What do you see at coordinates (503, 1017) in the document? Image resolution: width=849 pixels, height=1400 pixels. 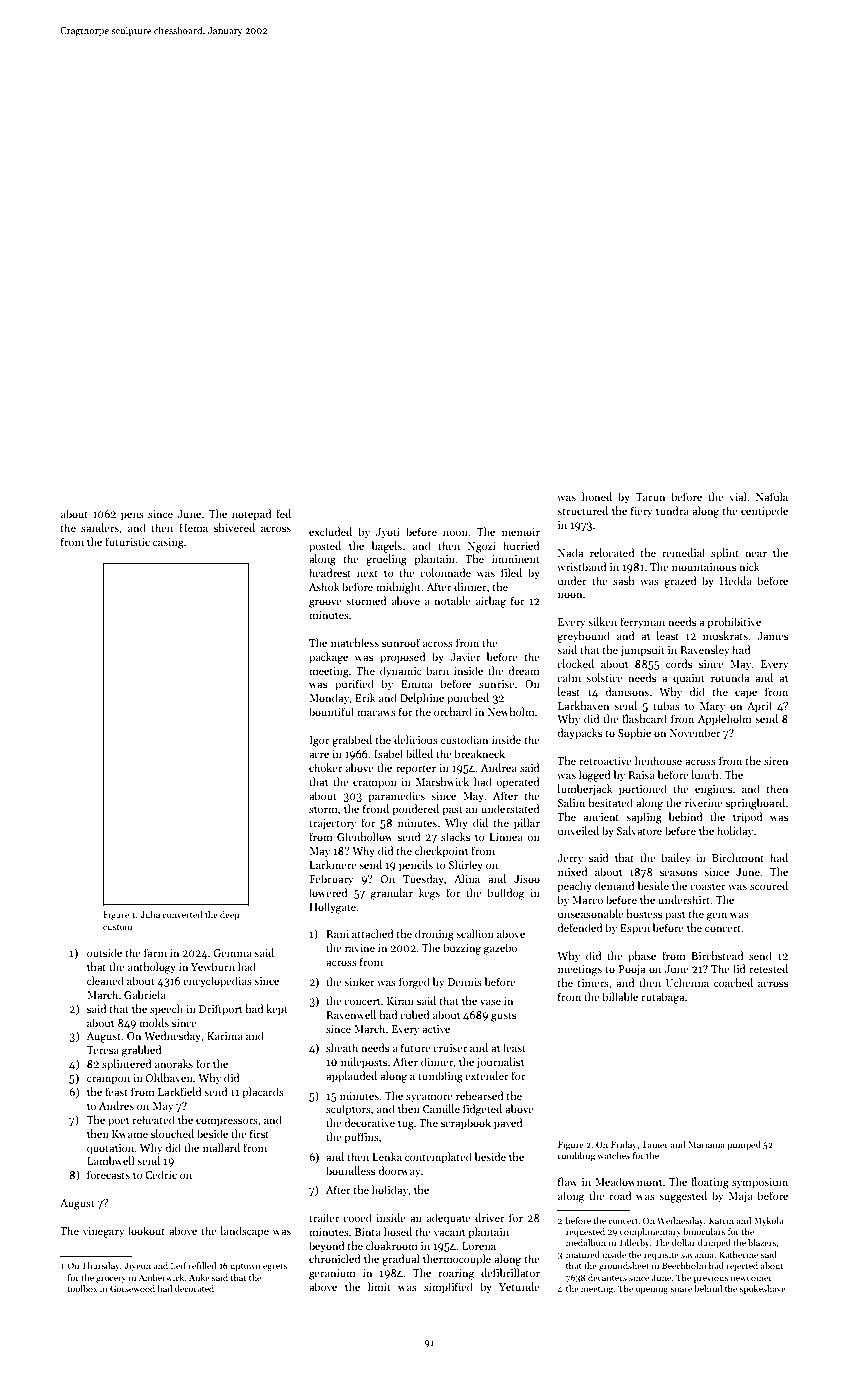 I see `gusts` at bounding box center [503, 1017].
